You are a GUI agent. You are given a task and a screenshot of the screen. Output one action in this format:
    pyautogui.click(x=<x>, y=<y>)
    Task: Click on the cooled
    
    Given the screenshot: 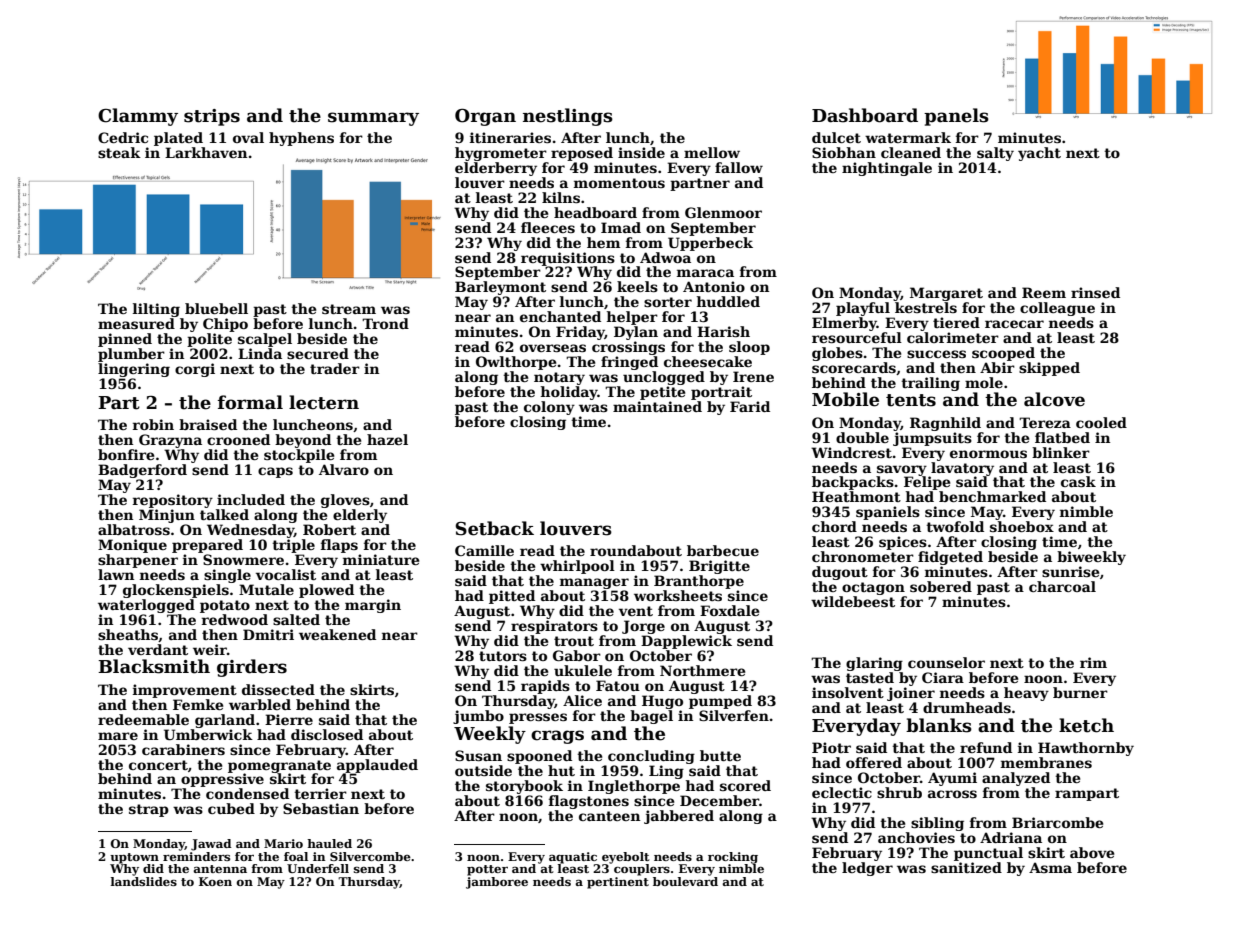 What is the action you would take?
    pyautogui.click(x=1101, y=422)
